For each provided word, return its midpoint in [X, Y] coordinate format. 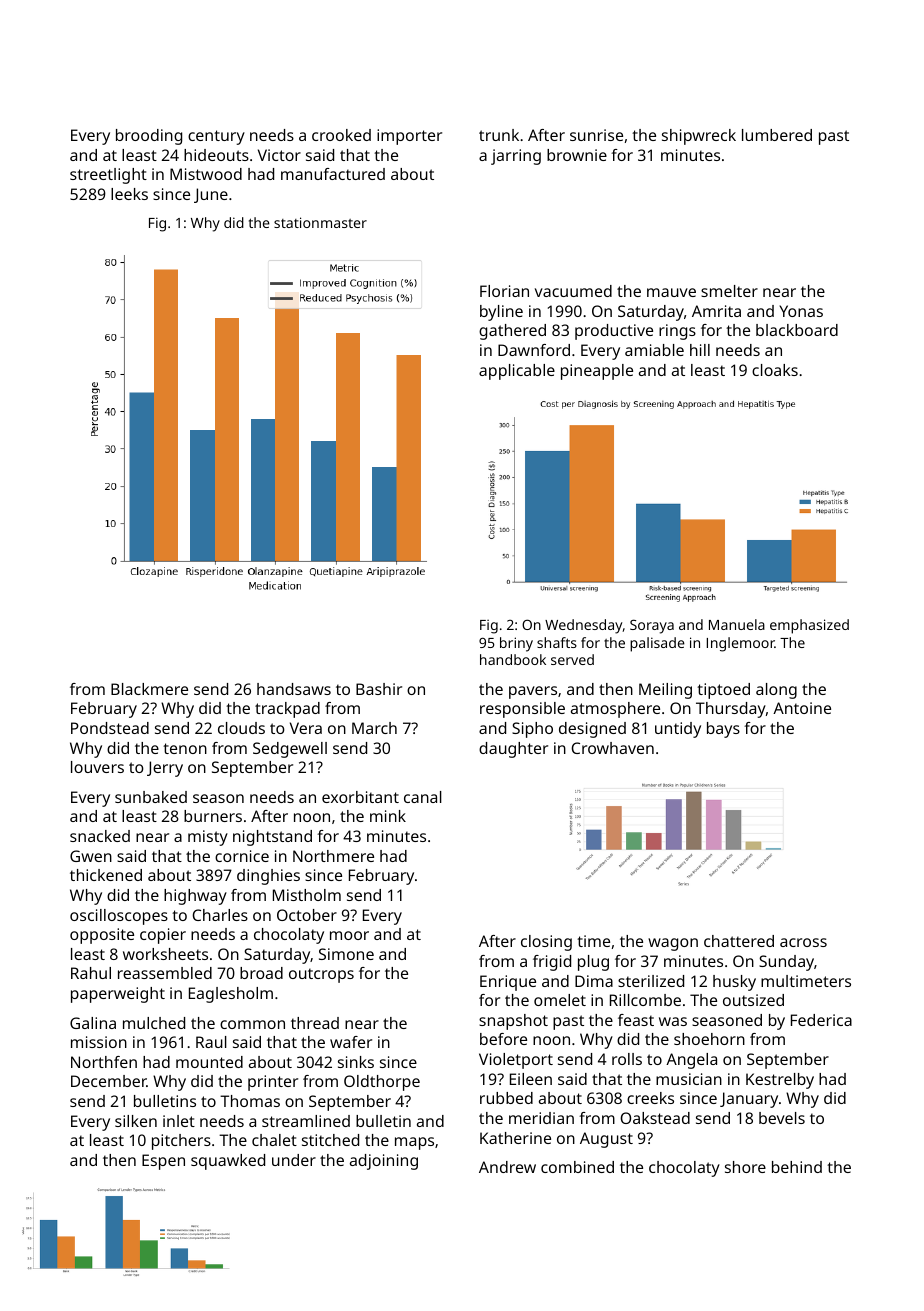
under [294, 1160]
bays [723, 730]
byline [501, 313]
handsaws [294, 689]
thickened [106, 875]
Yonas [801, 311]
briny [516, 644]
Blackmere [149, 689]
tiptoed [723, 691]
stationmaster [320, 222]
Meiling [665, 691]
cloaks [775, 370]
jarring [516, 157]
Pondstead [110, 728]
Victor [279, 155]
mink [388, 816]
